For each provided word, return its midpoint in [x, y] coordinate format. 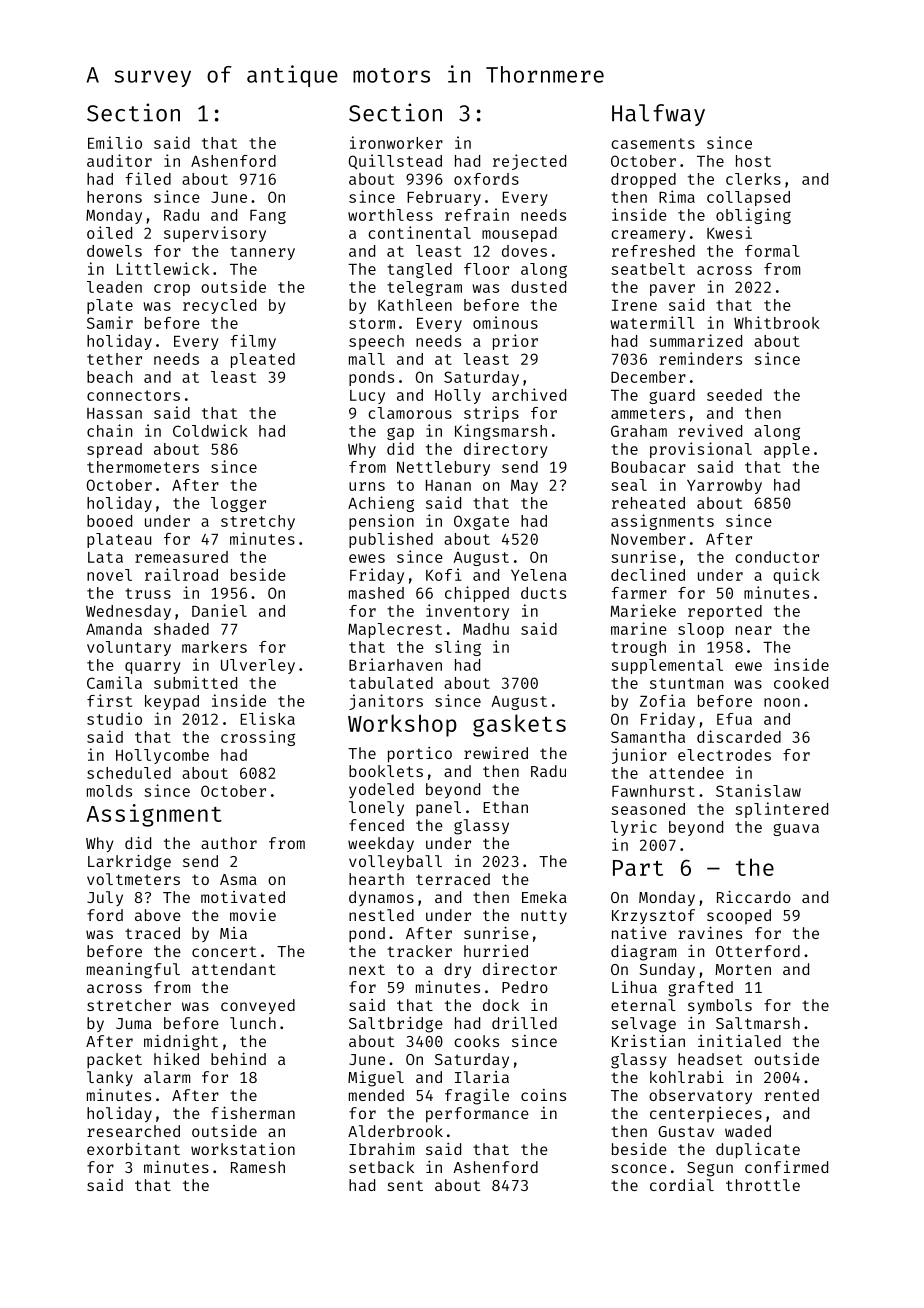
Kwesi [729, 232]
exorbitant [133, 1148]
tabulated [391, 683]
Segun [710, 1169]
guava [796, 829]
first [109, 700]
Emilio [115, 142]
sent [405, 1185]
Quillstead [395, 162]
